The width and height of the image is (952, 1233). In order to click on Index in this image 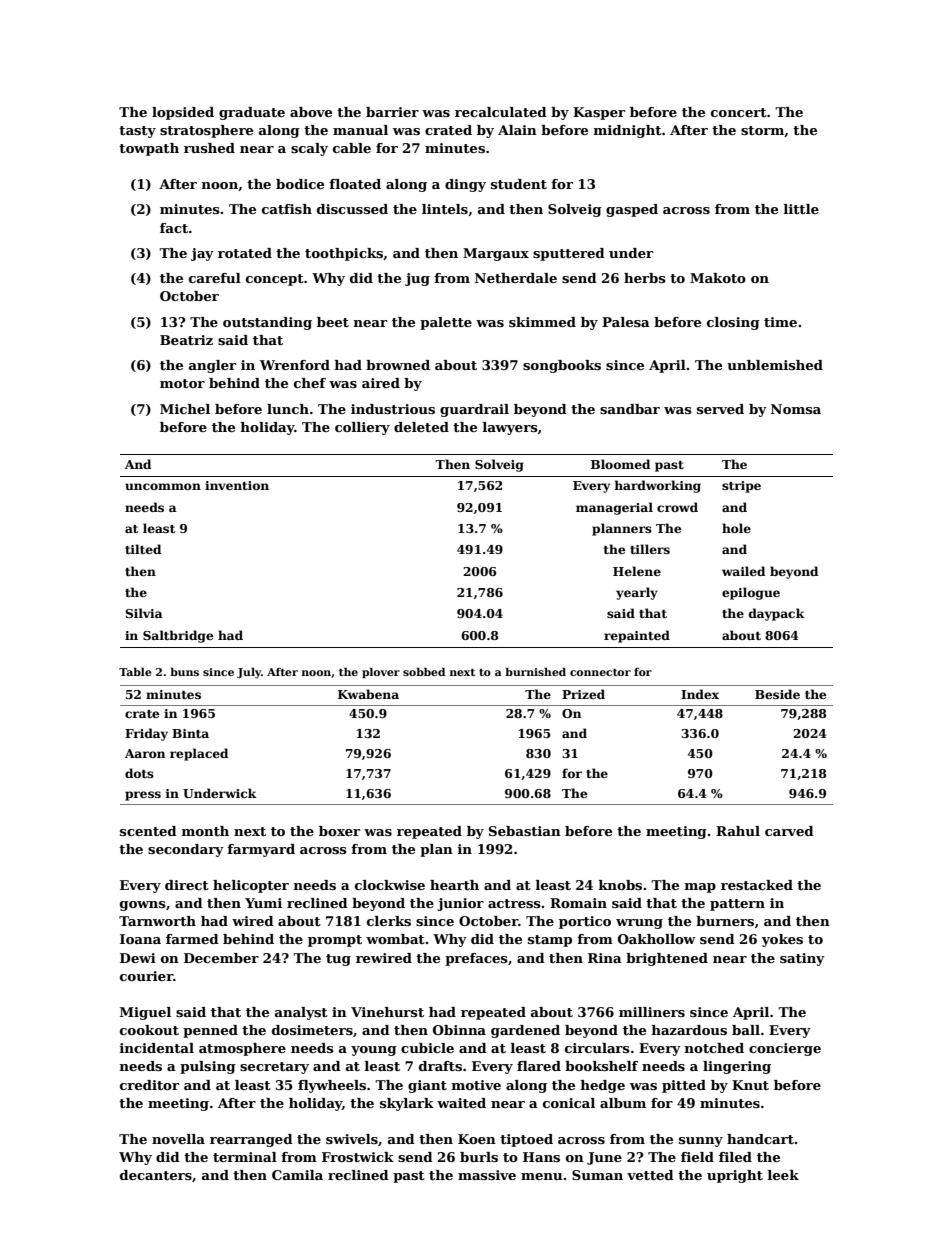, I will do `click(700, 694)`.
